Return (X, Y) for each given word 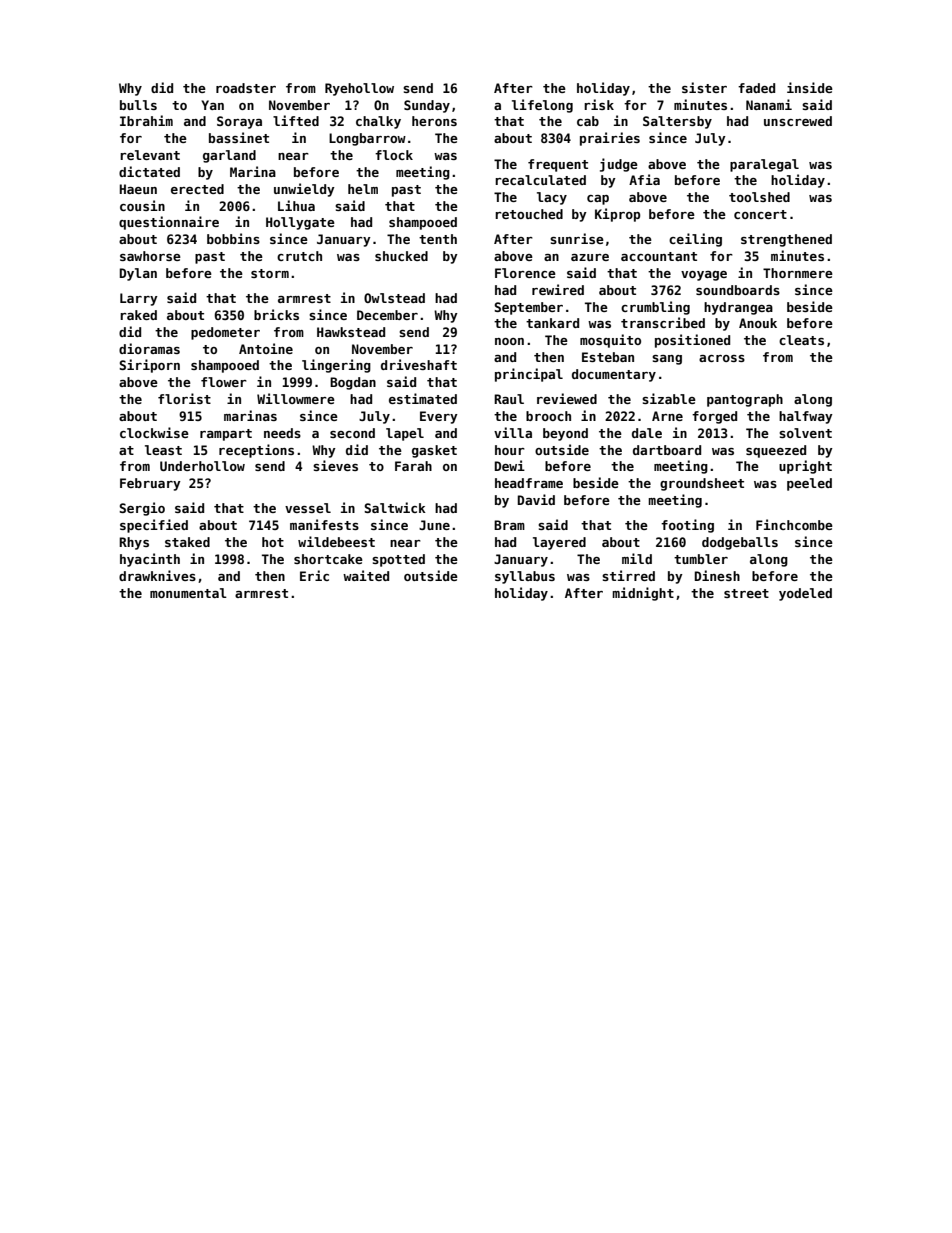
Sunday (427, 106)
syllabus (525, 577)
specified (154, 526)
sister (704, 87)
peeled (809, 484)
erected (197, 189)
